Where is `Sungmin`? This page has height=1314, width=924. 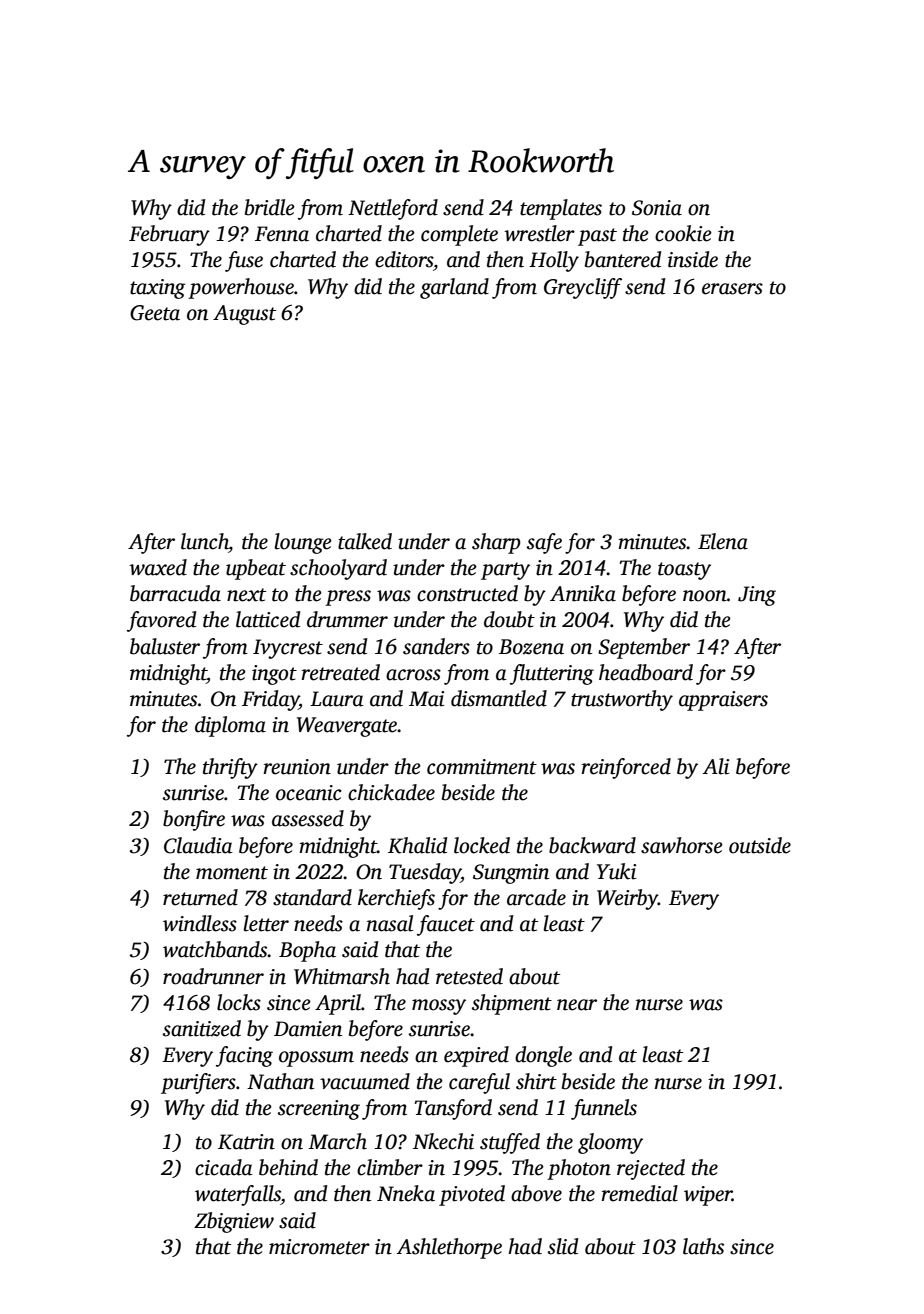
Sungmin is located at coordinates (511, 874).
